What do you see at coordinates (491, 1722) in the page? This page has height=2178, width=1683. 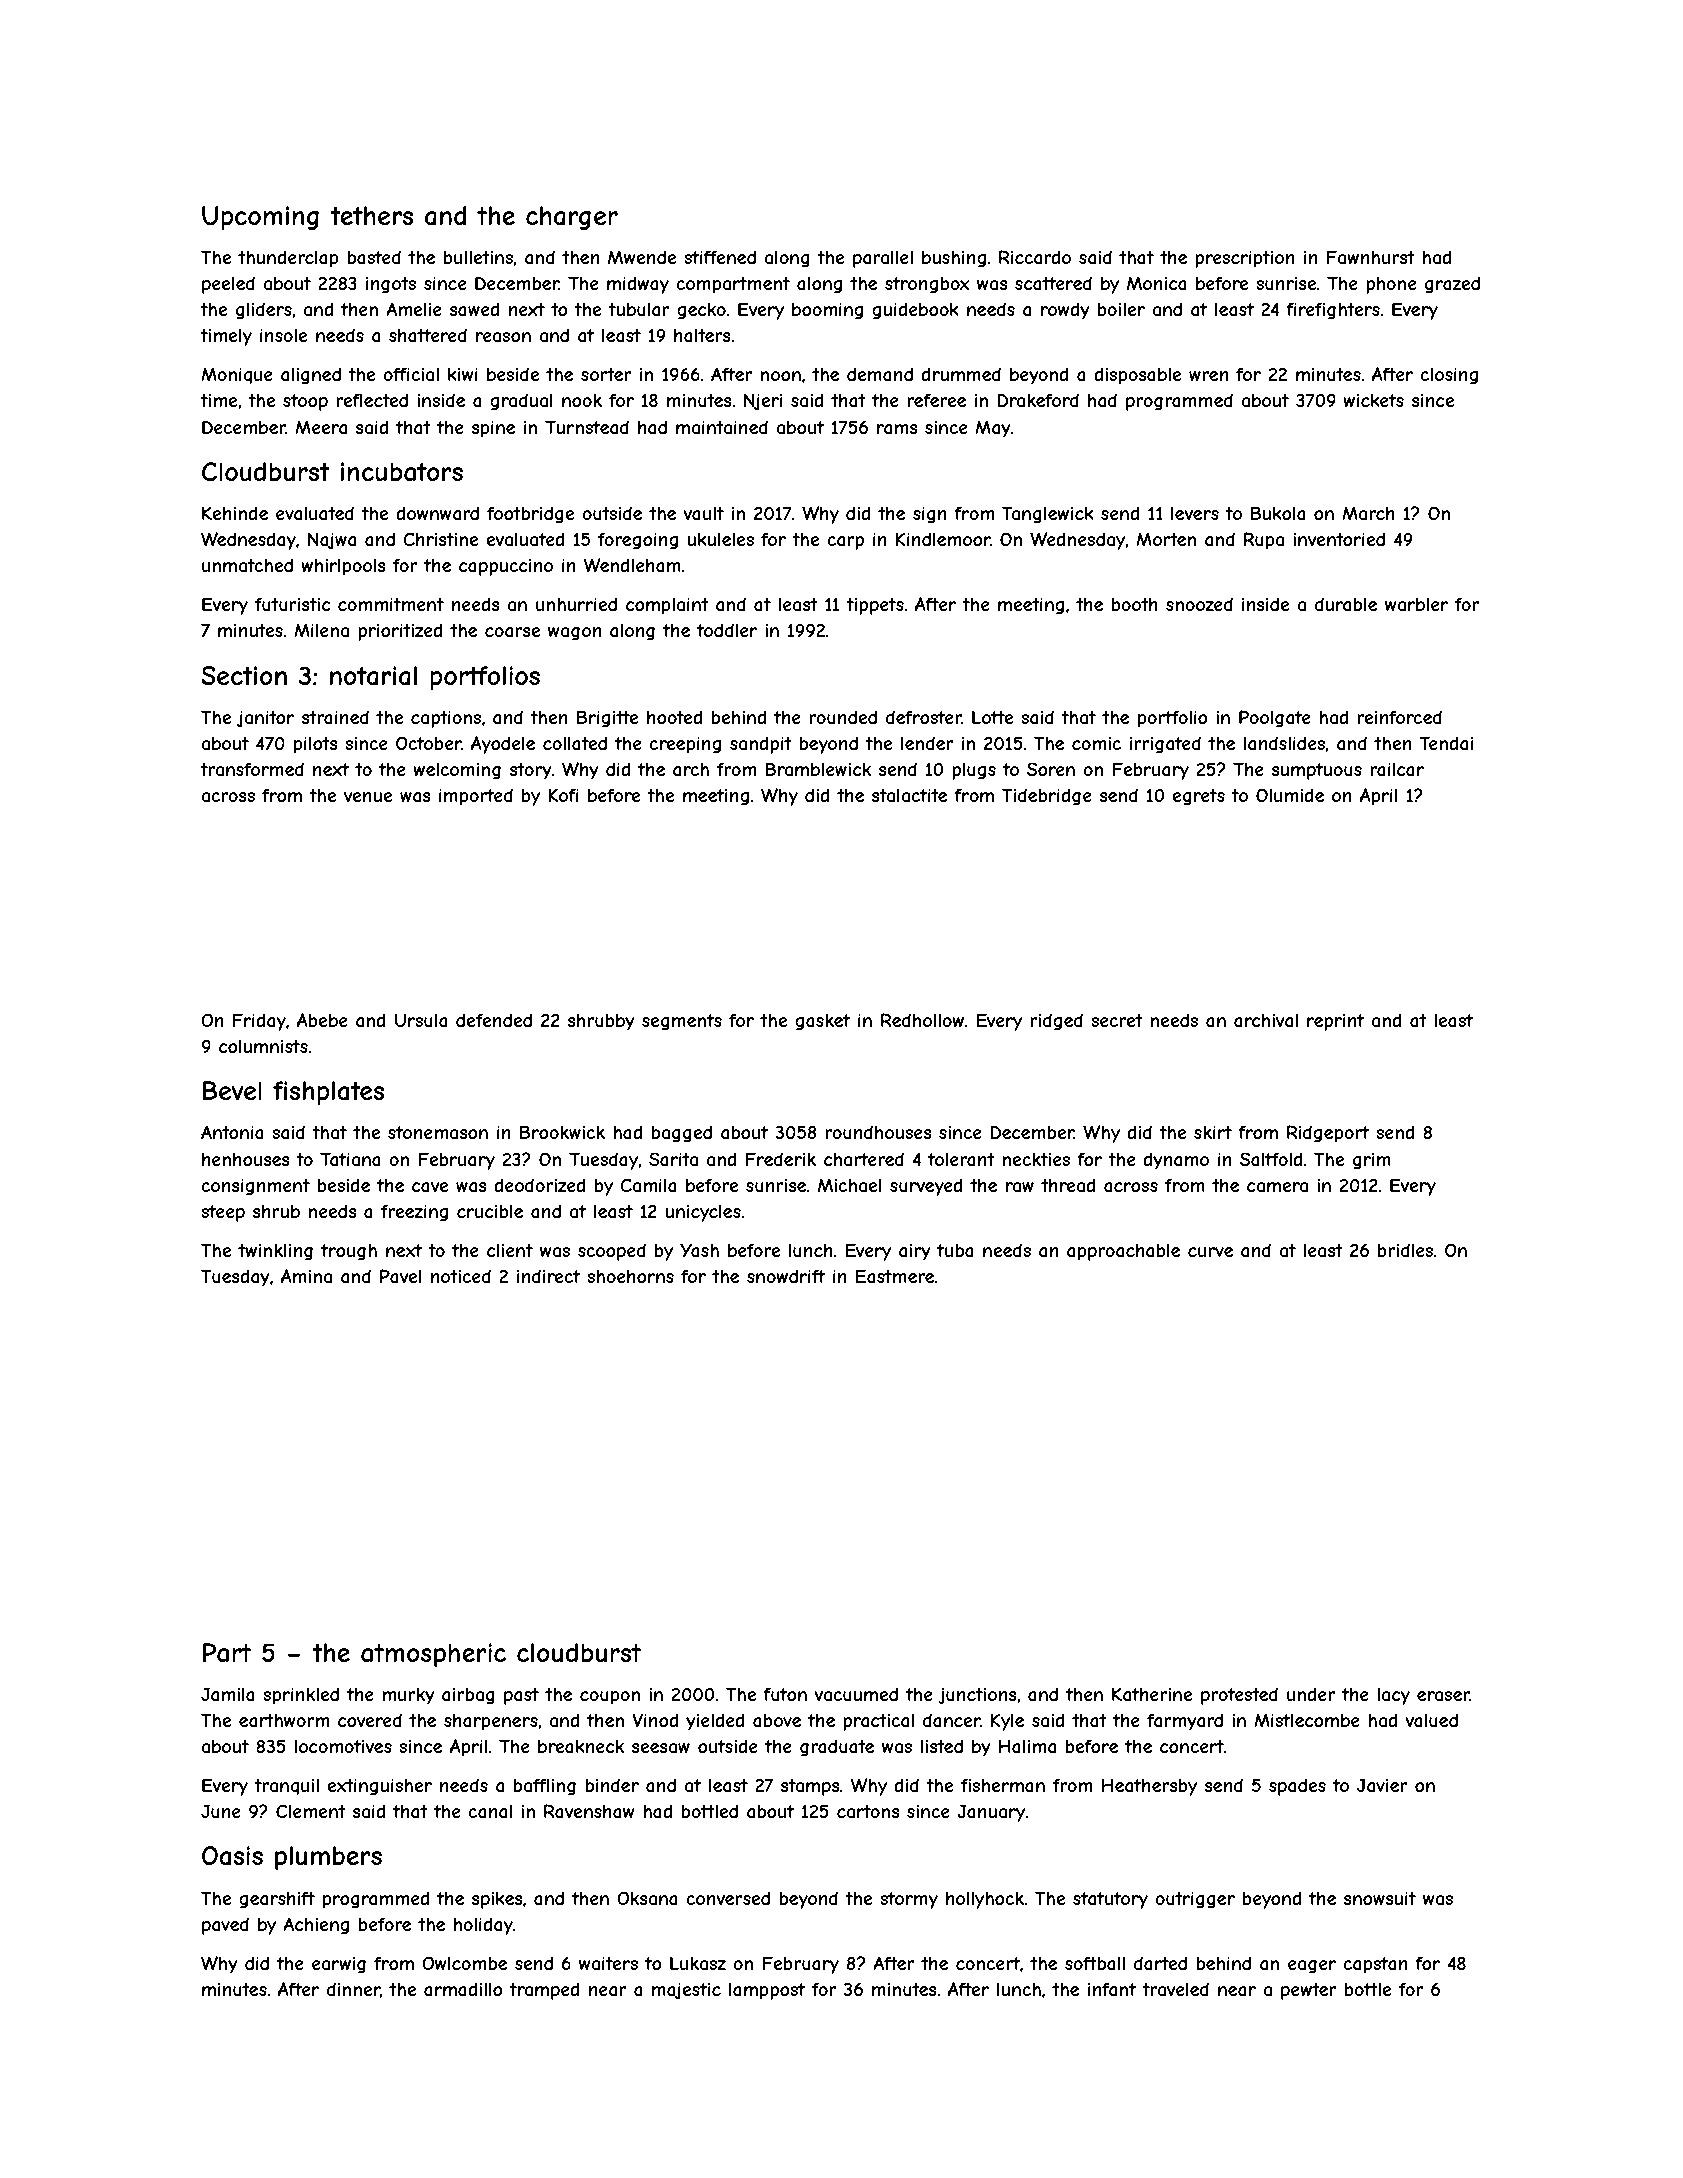 I see `sharpeners` at bounding box center [491, 1722].
